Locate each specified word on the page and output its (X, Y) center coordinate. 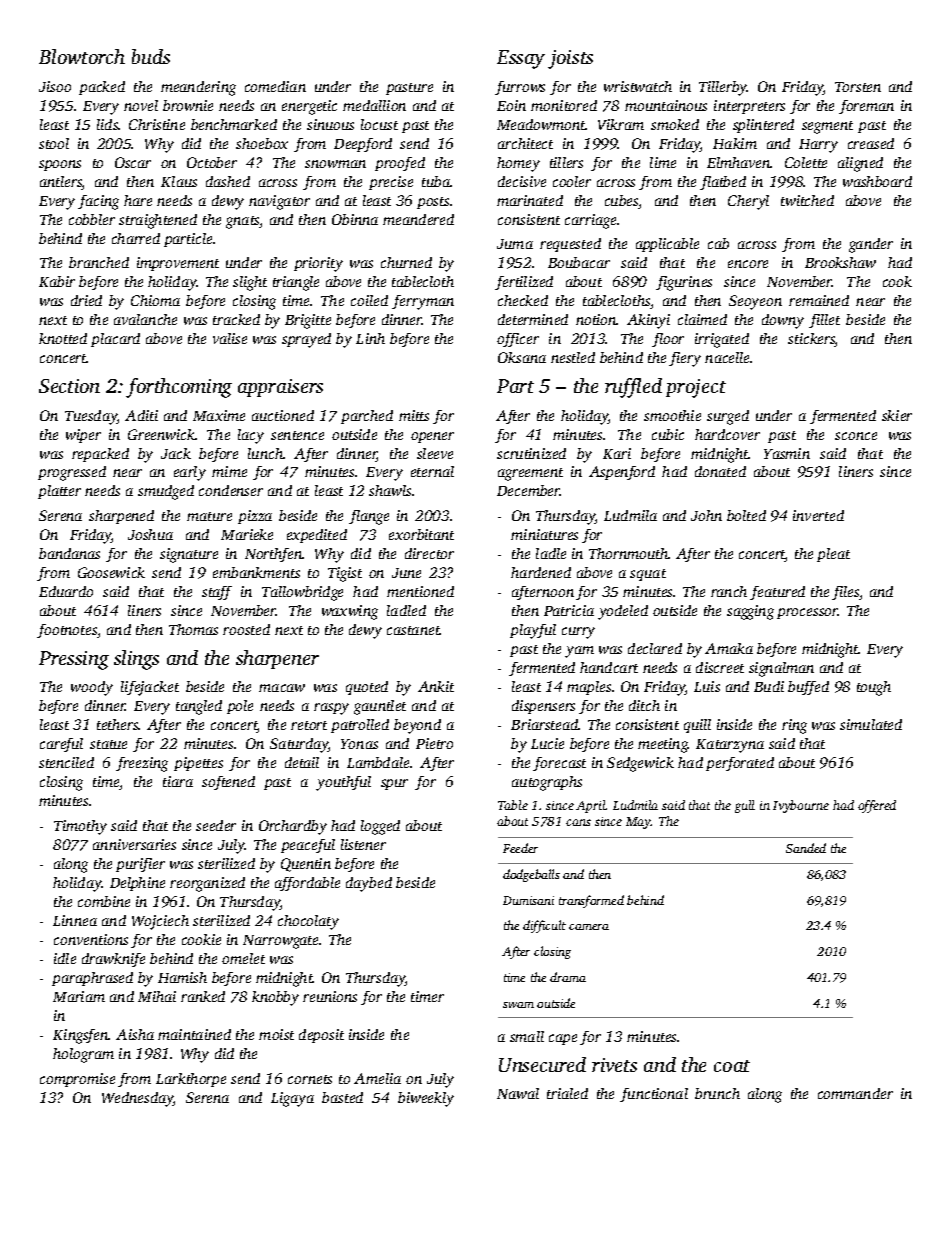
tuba (436, 181)
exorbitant (421, 534)
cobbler (92, 219)
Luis (707, 686)
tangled (199, 707)
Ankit (436, 686)
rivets (614, 1065)
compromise (77, 1080)
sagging (750, 612)
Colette (806, 162)
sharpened (121, 517)
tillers (566, 162)
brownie (188, 105)
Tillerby (723, 88)
